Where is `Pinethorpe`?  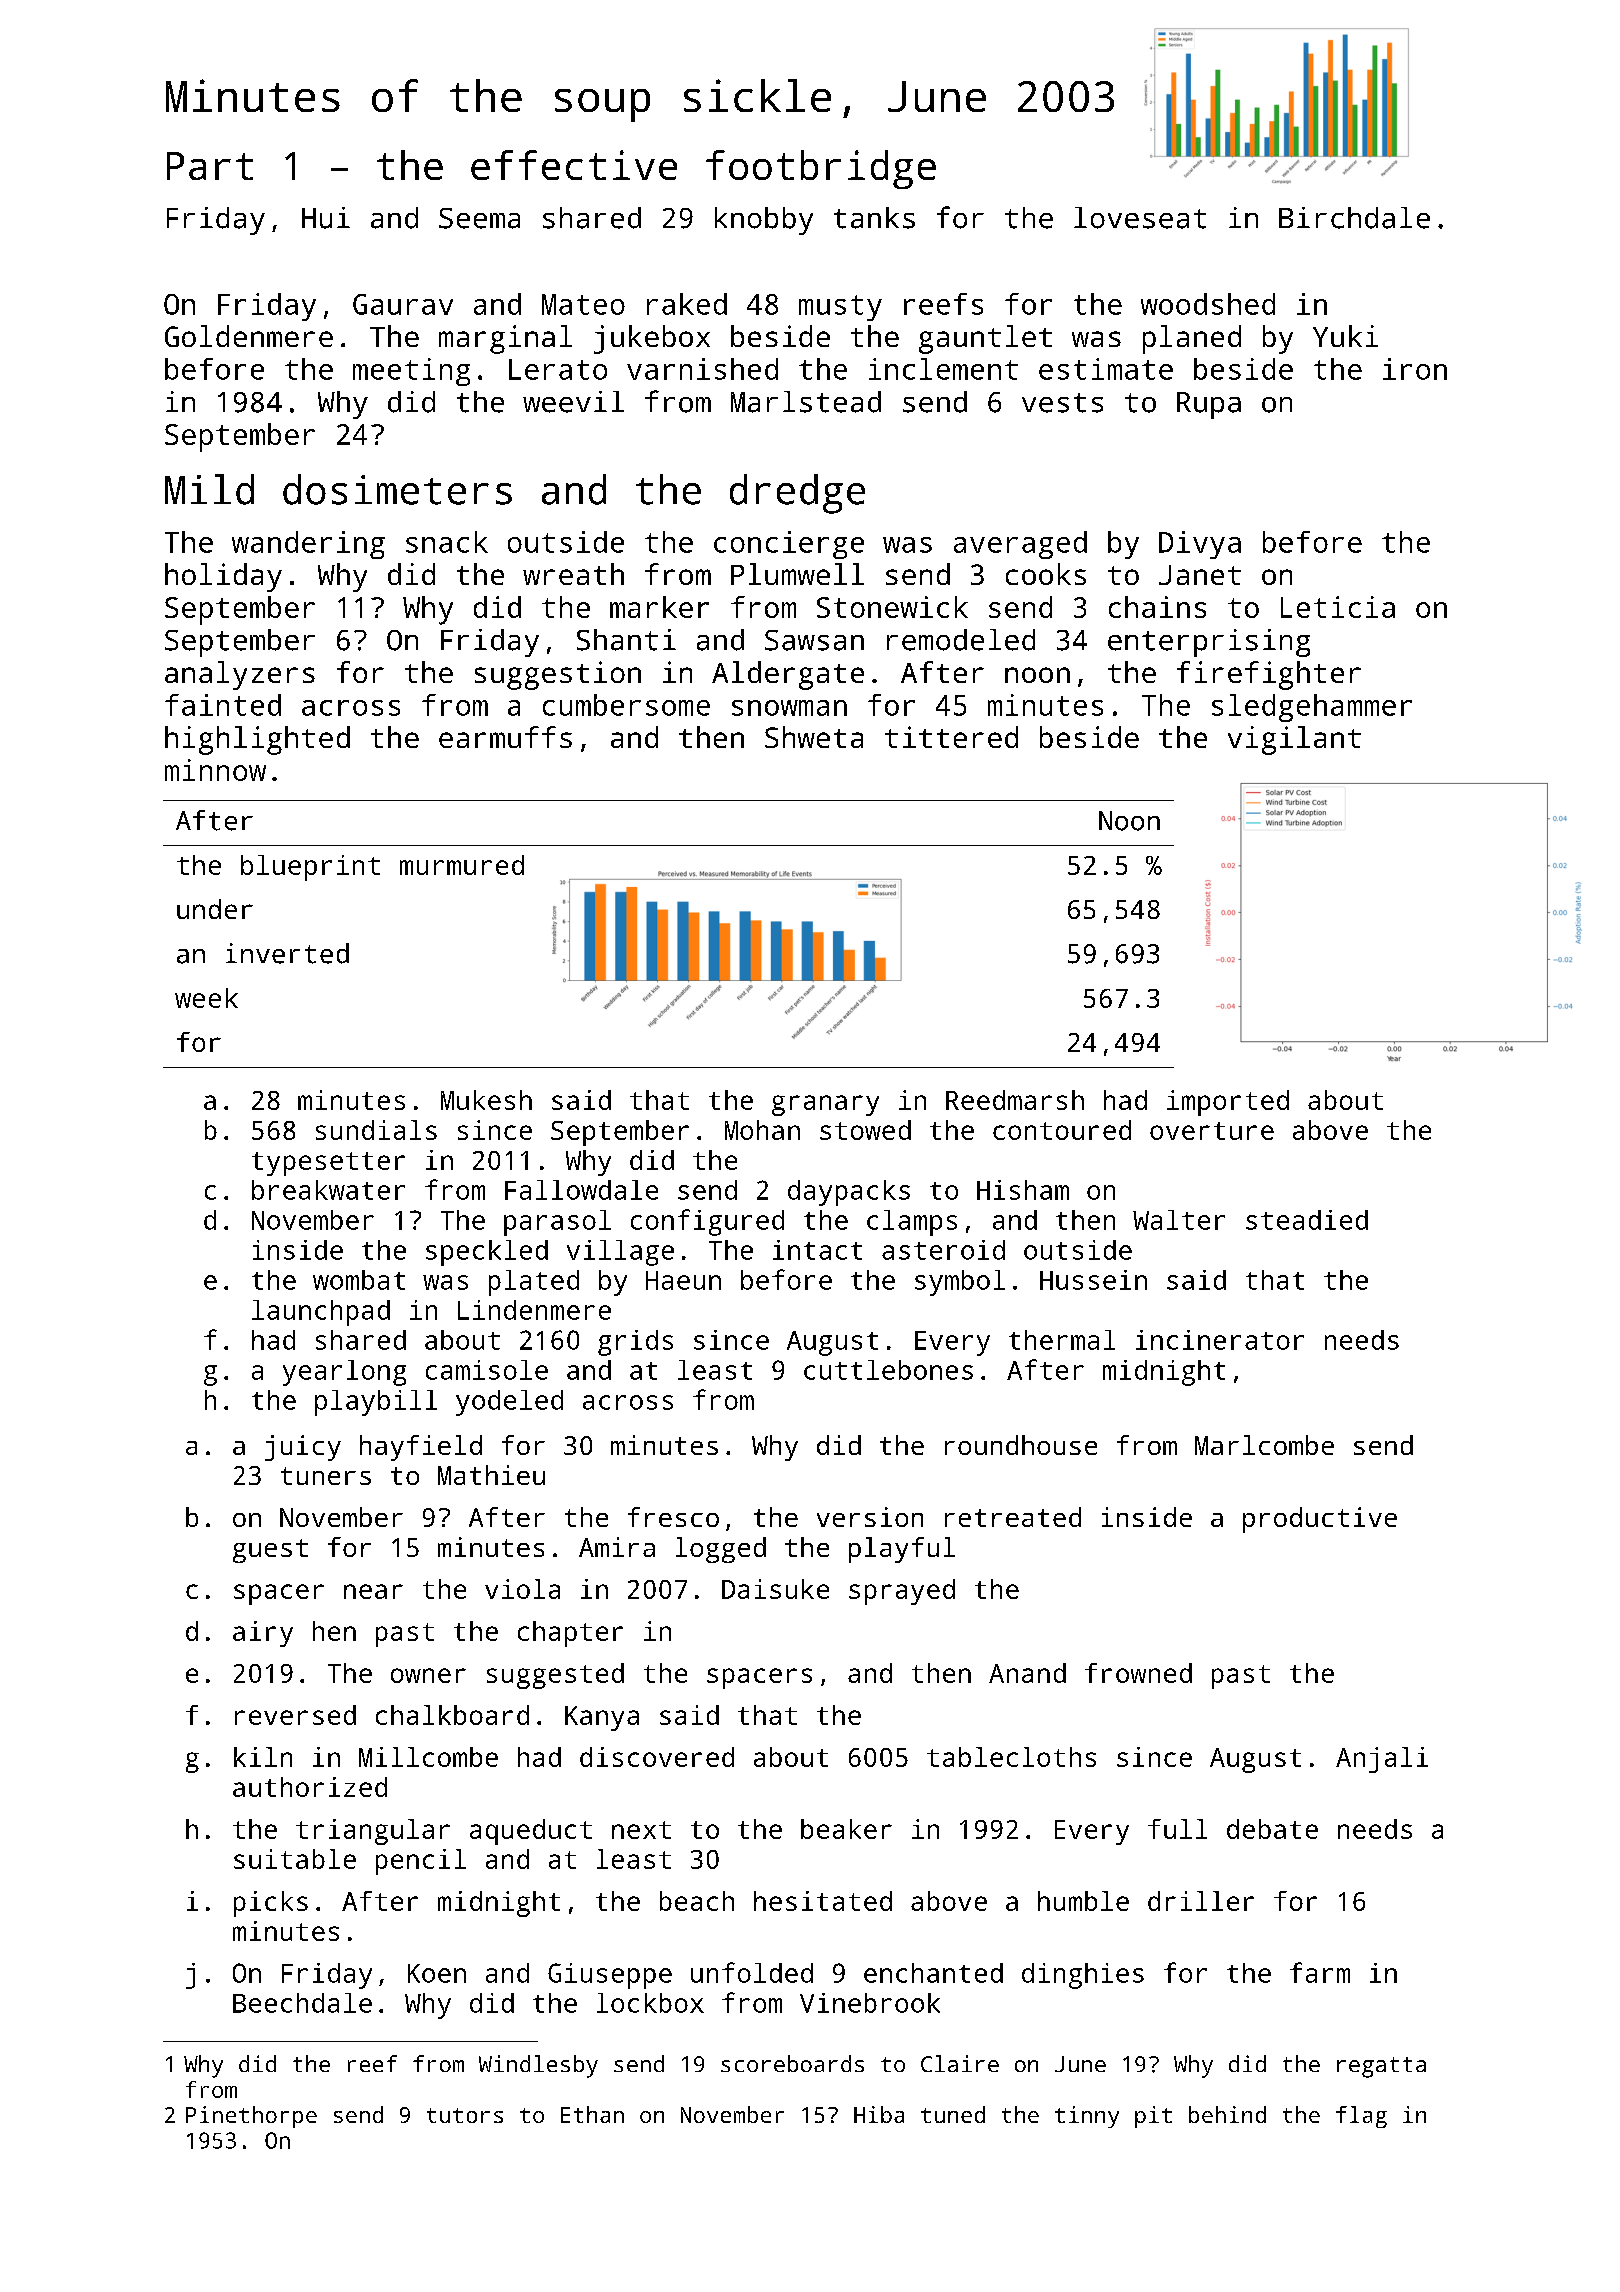 Pinethorpe is located at coordinates (251, 2117).
